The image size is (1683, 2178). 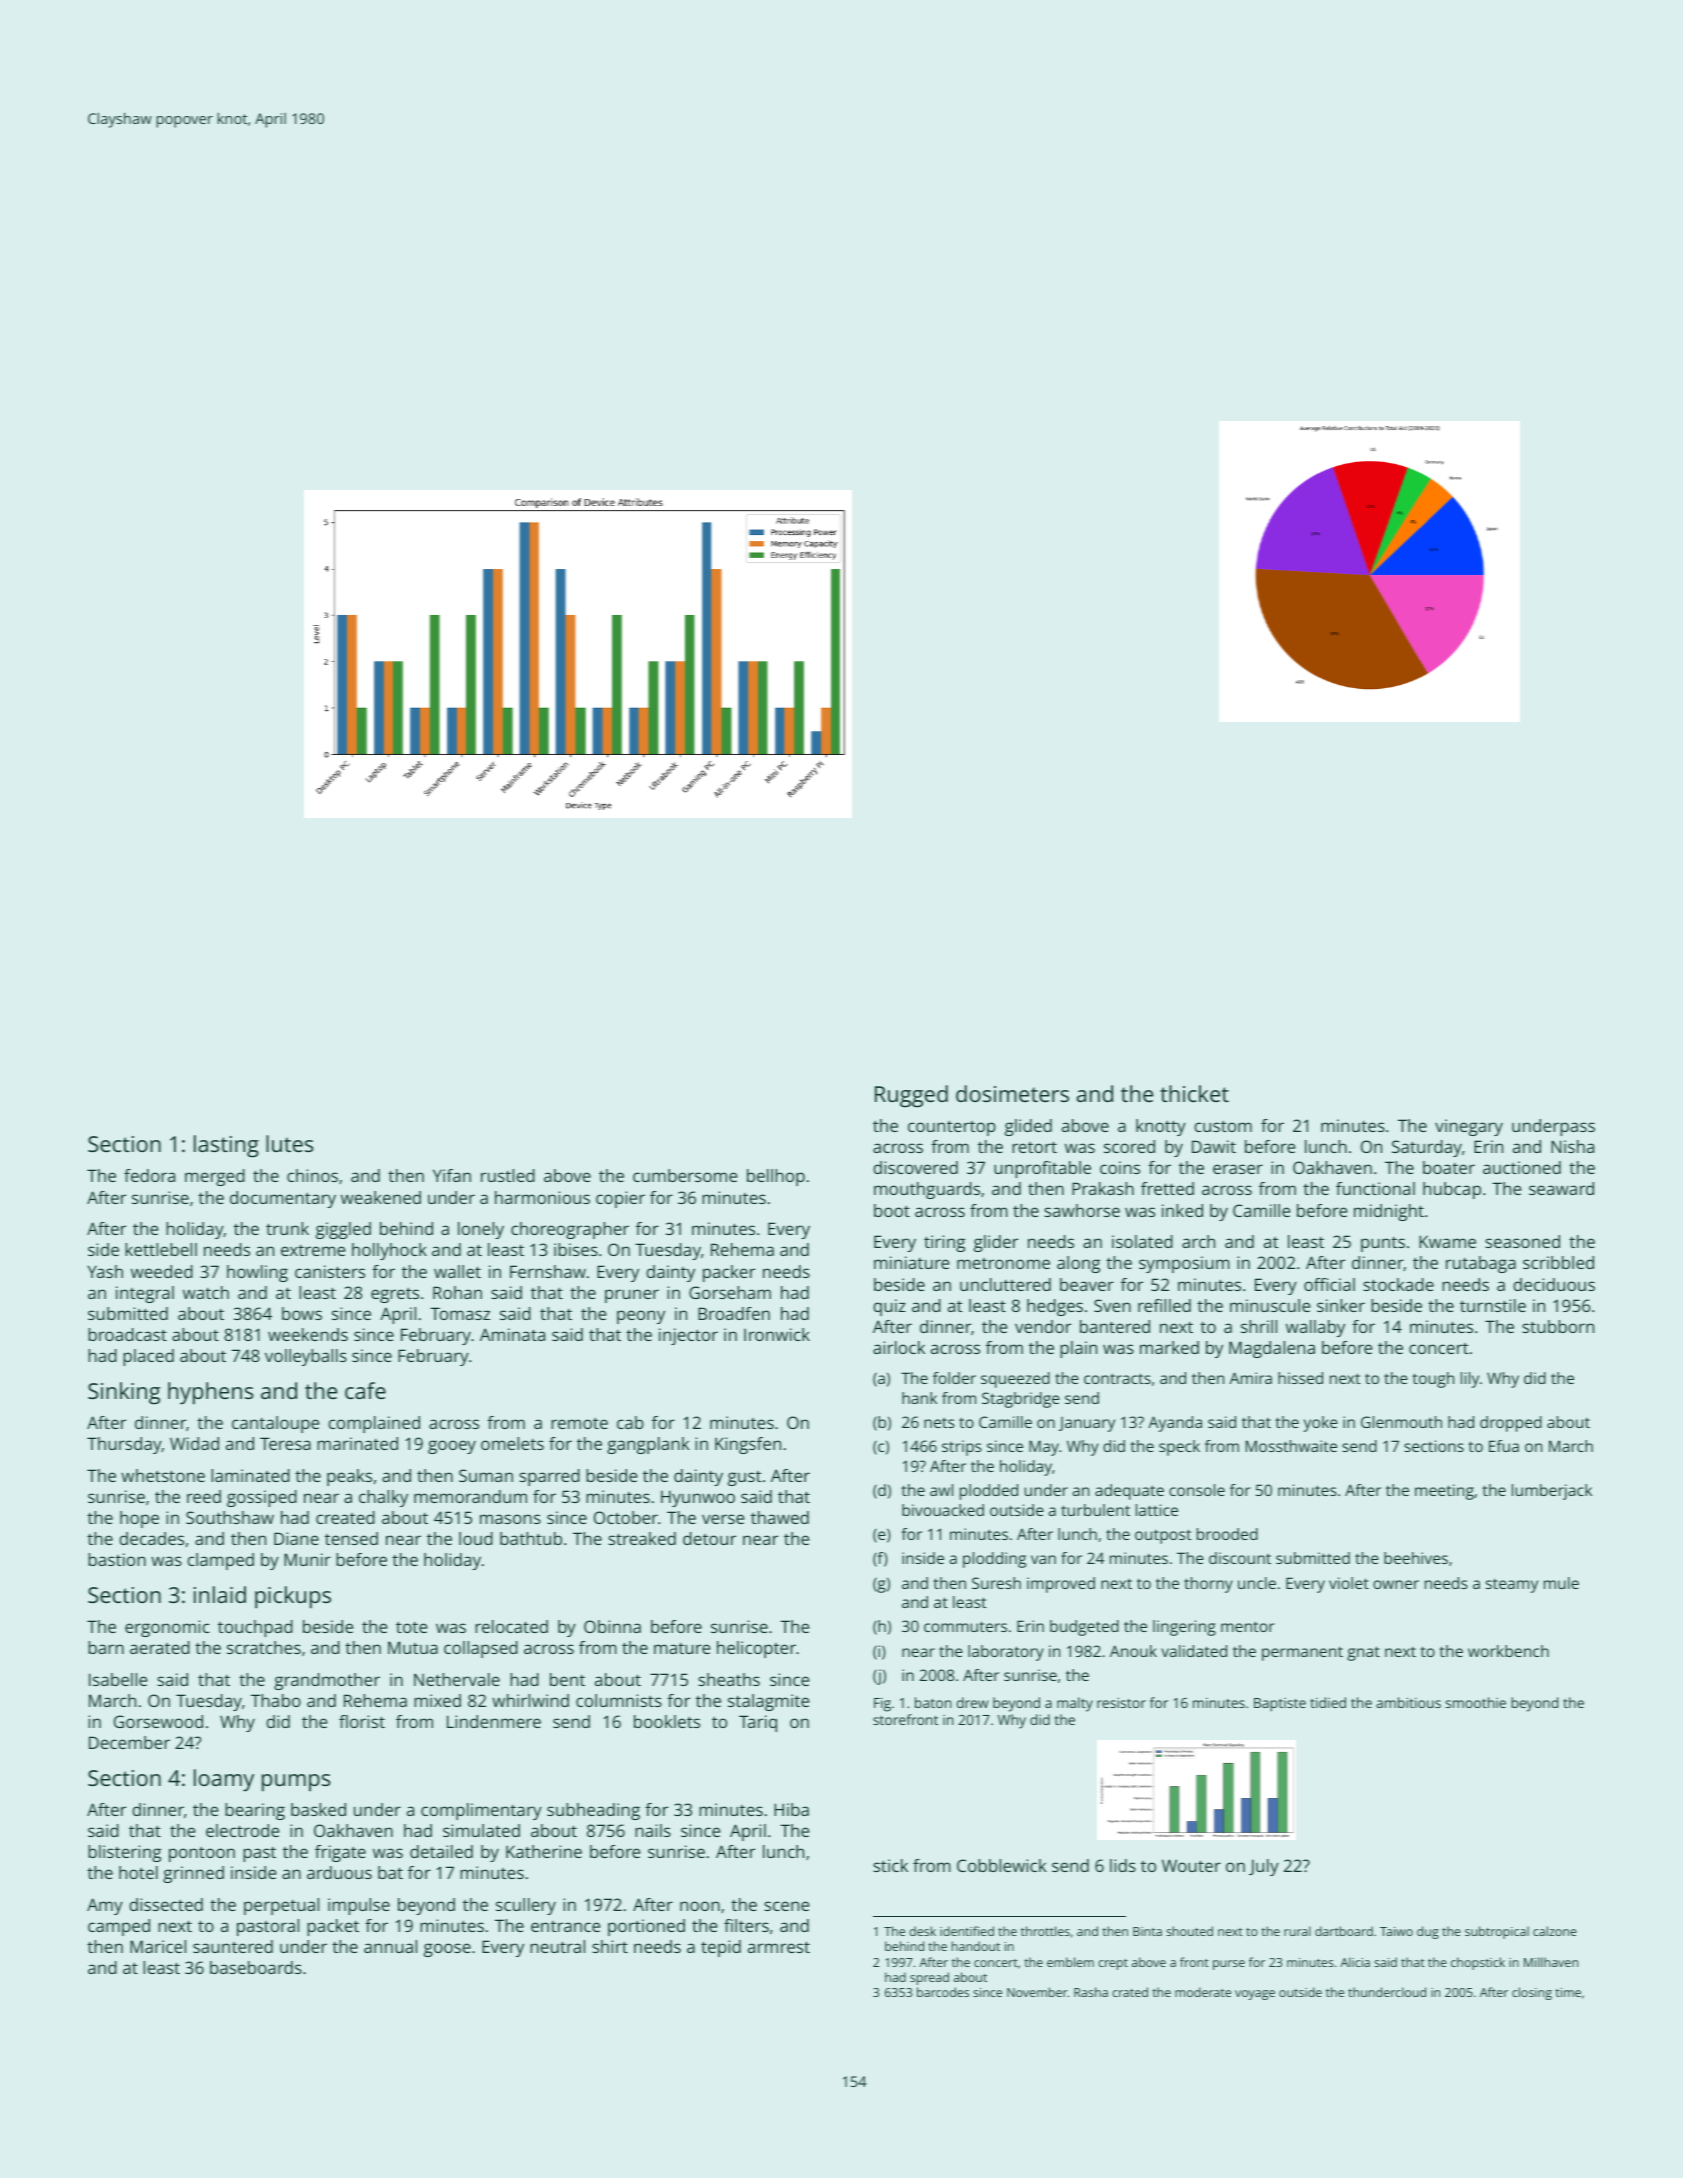 I want to click on baseboards, so click(x=256, y=1967).
